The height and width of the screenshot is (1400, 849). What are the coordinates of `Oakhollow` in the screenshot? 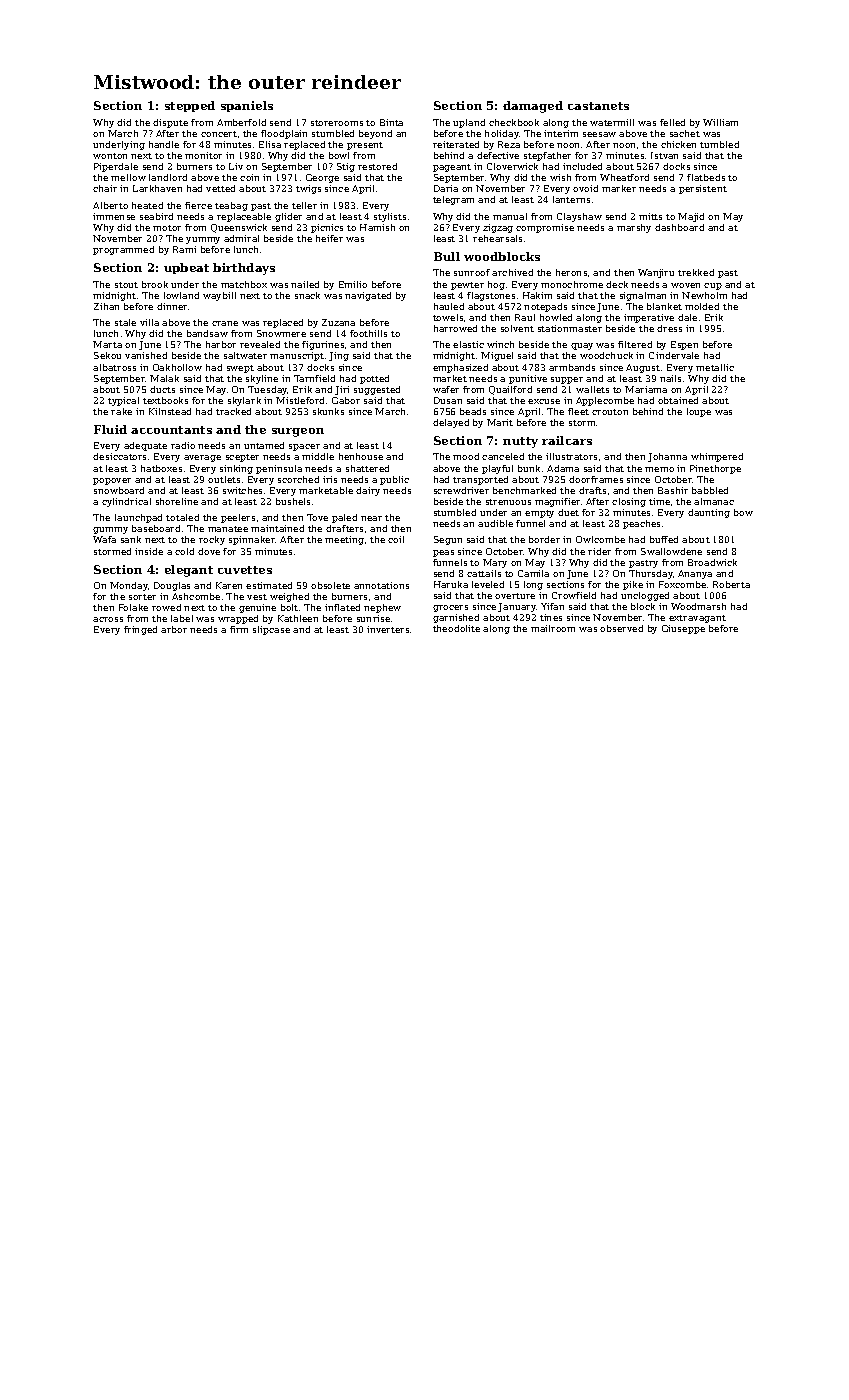 It's located at (177, 367).
